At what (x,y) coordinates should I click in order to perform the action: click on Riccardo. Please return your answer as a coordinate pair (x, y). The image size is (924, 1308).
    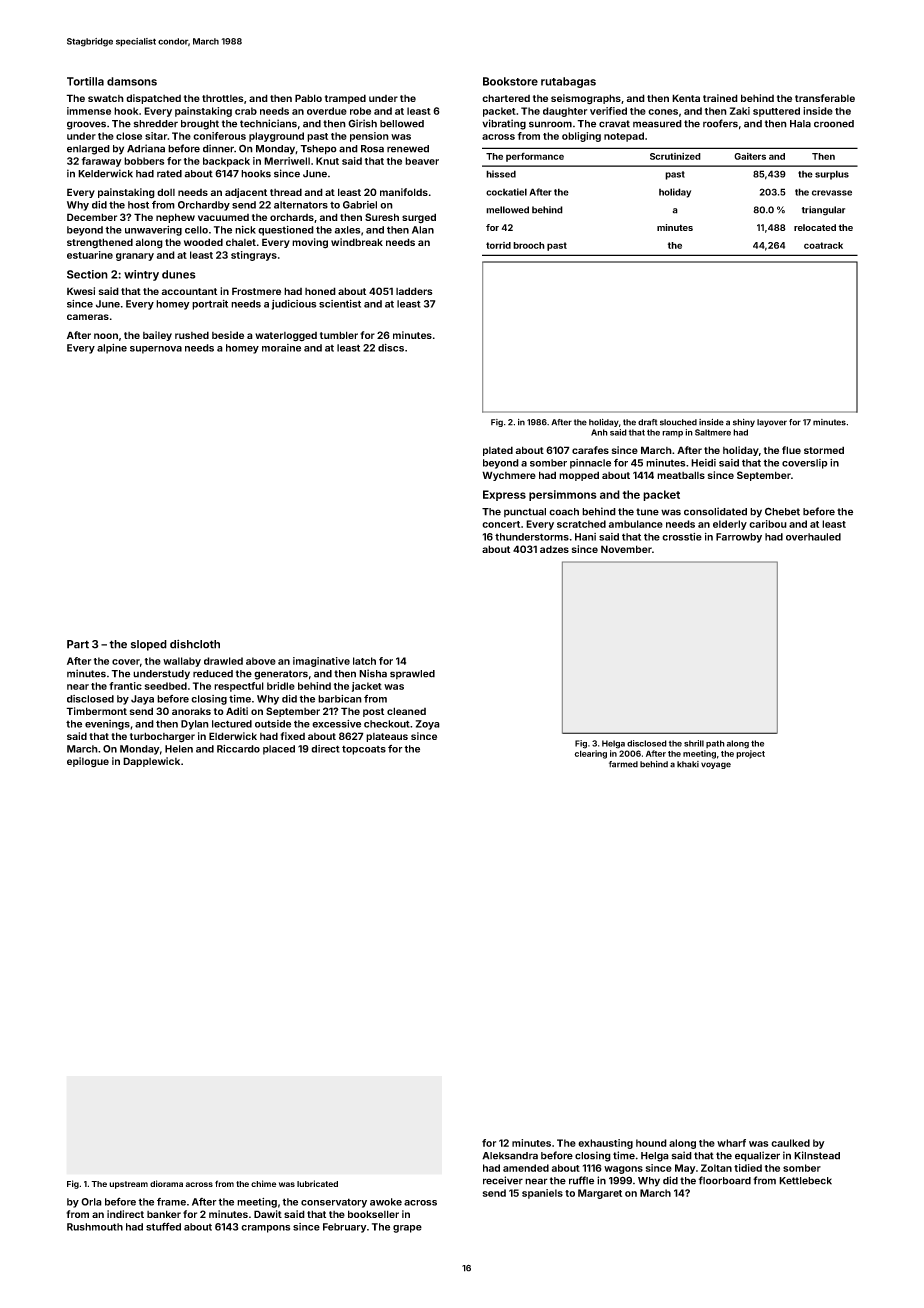
    Looking at the image, I should click on (238, 749).
